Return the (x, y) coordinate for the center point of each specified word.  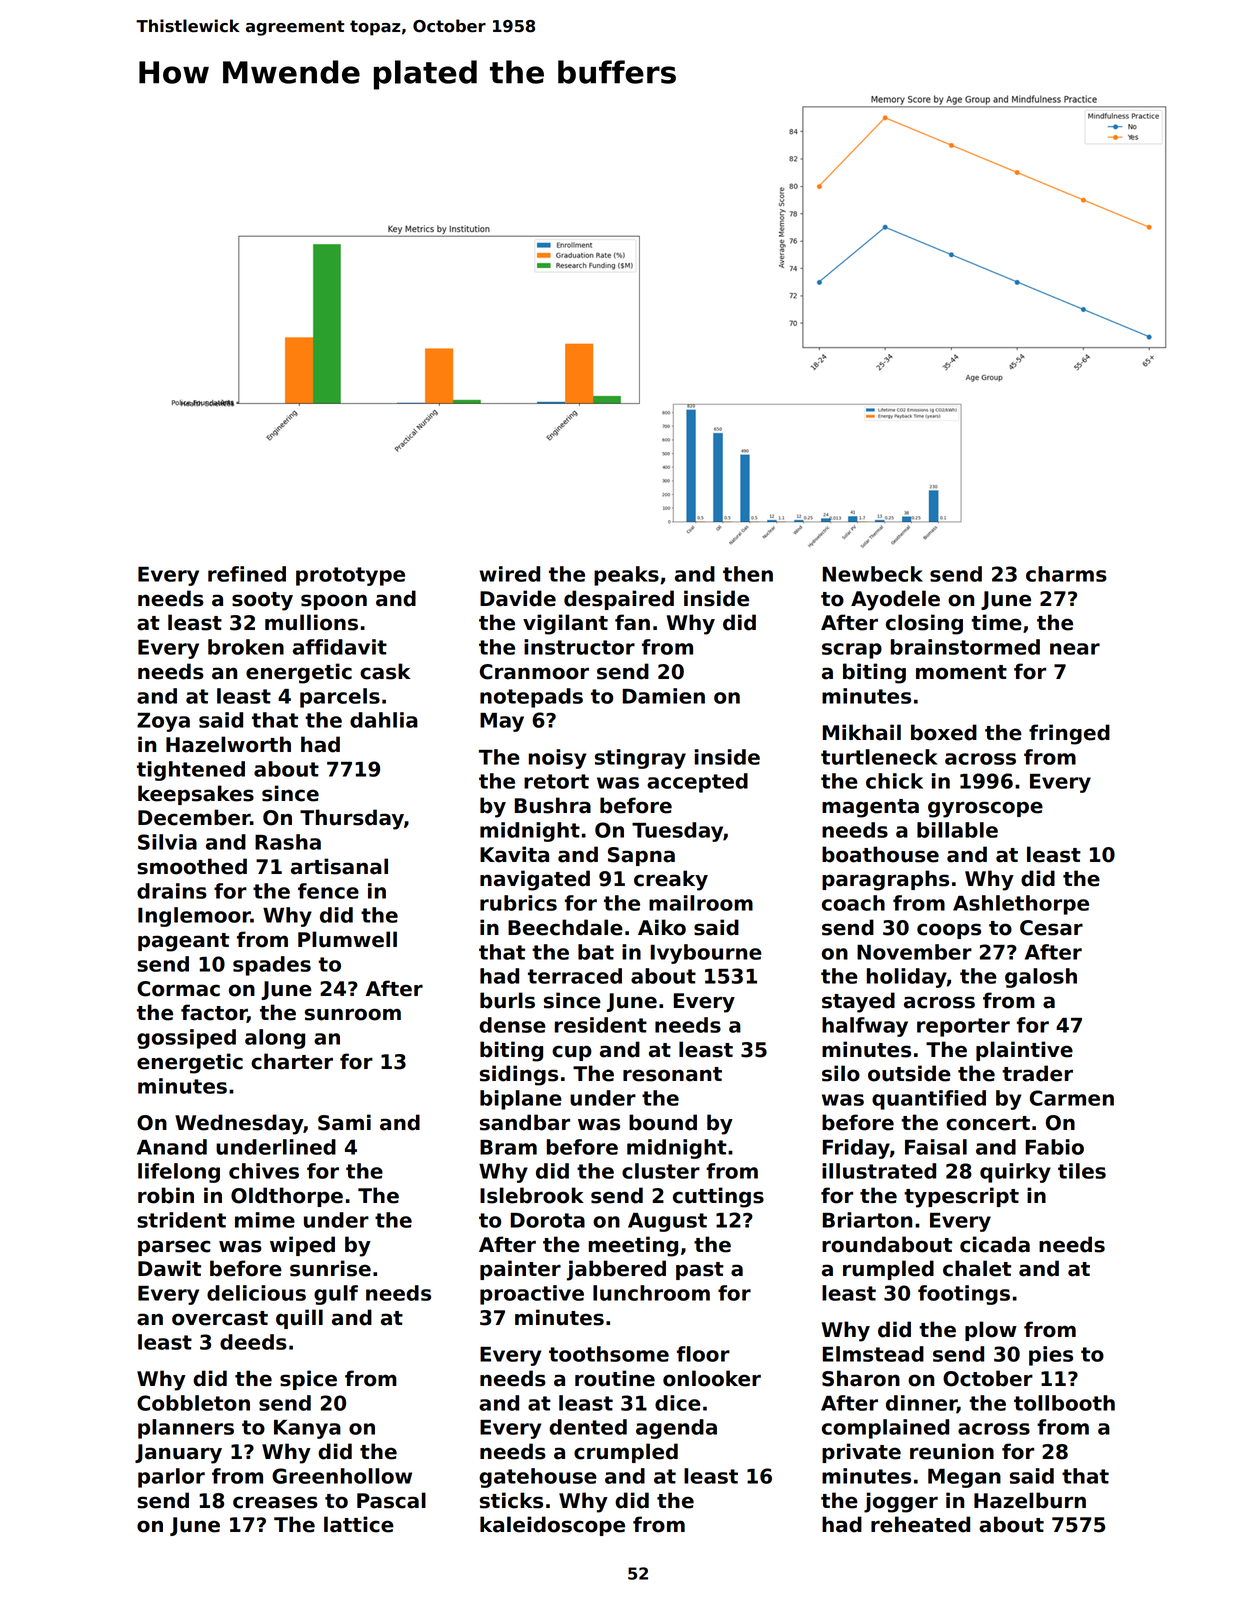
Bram (508, 1147)
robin (166, 1195)
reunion (952, 1451)
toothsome (609, 1354)
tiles (1082, 1171)
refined (247, 574)
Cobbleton (193, 1403)
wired (509, 574)
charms (1066, 574)
